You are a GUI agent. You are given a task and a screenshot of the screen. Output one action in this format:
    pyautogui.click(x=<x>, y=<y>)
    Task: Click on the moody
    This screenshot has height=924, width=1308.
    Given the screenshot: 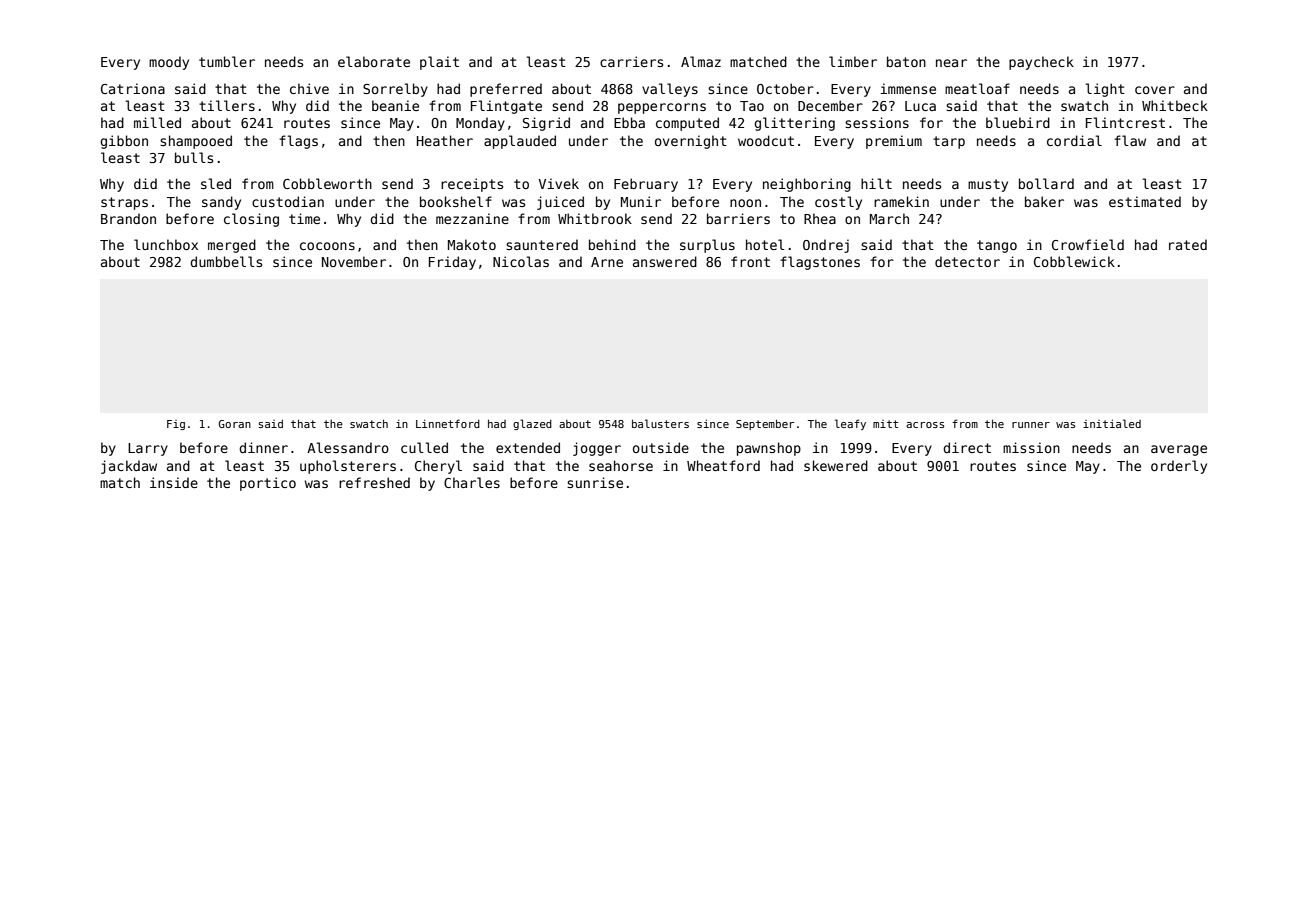 What is the action you would take?
    pyautogui.click(x=169, y=63)
